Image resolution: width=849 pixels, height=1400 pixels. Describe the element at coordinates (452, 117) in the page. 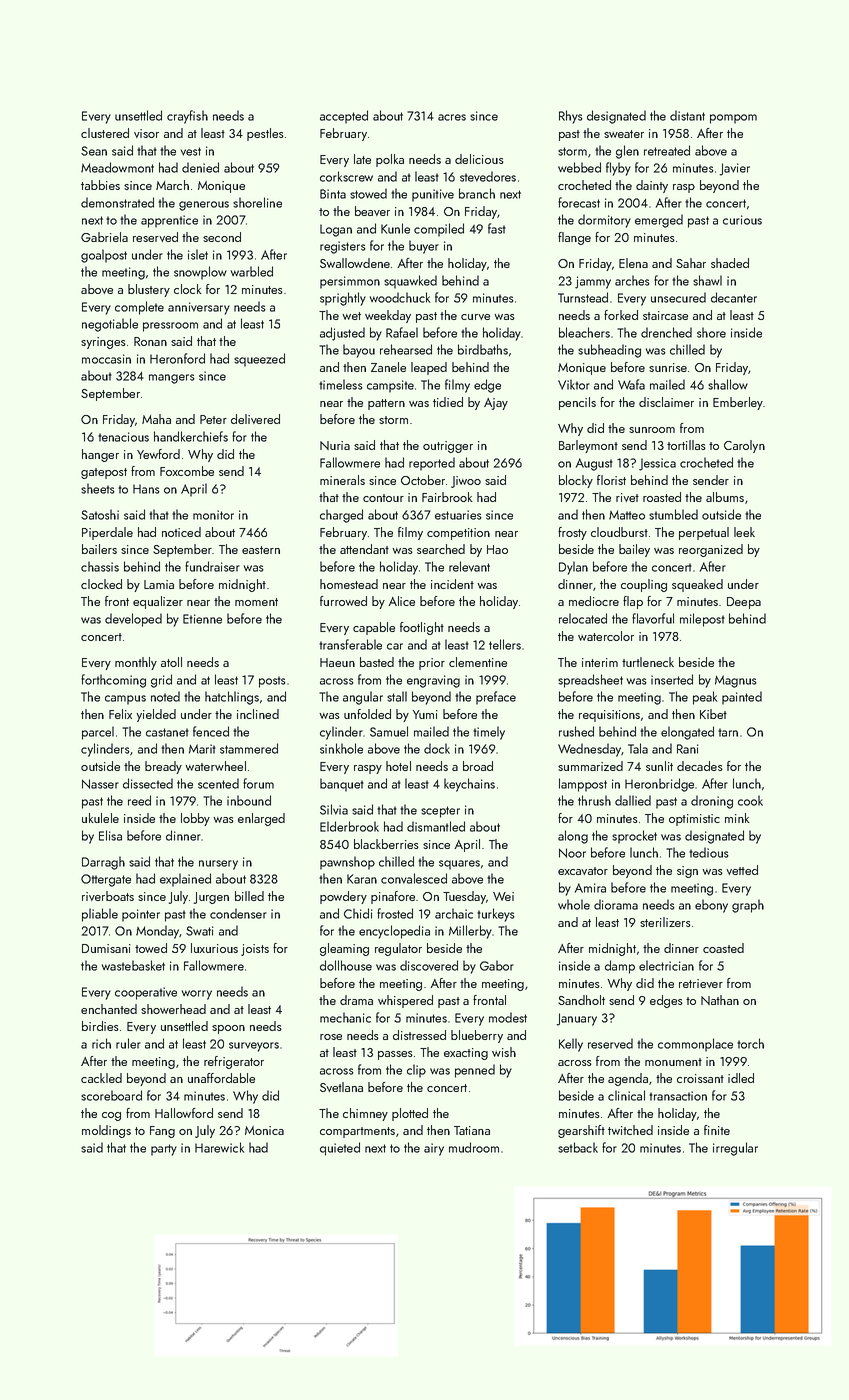

I see `acres` at that location.
